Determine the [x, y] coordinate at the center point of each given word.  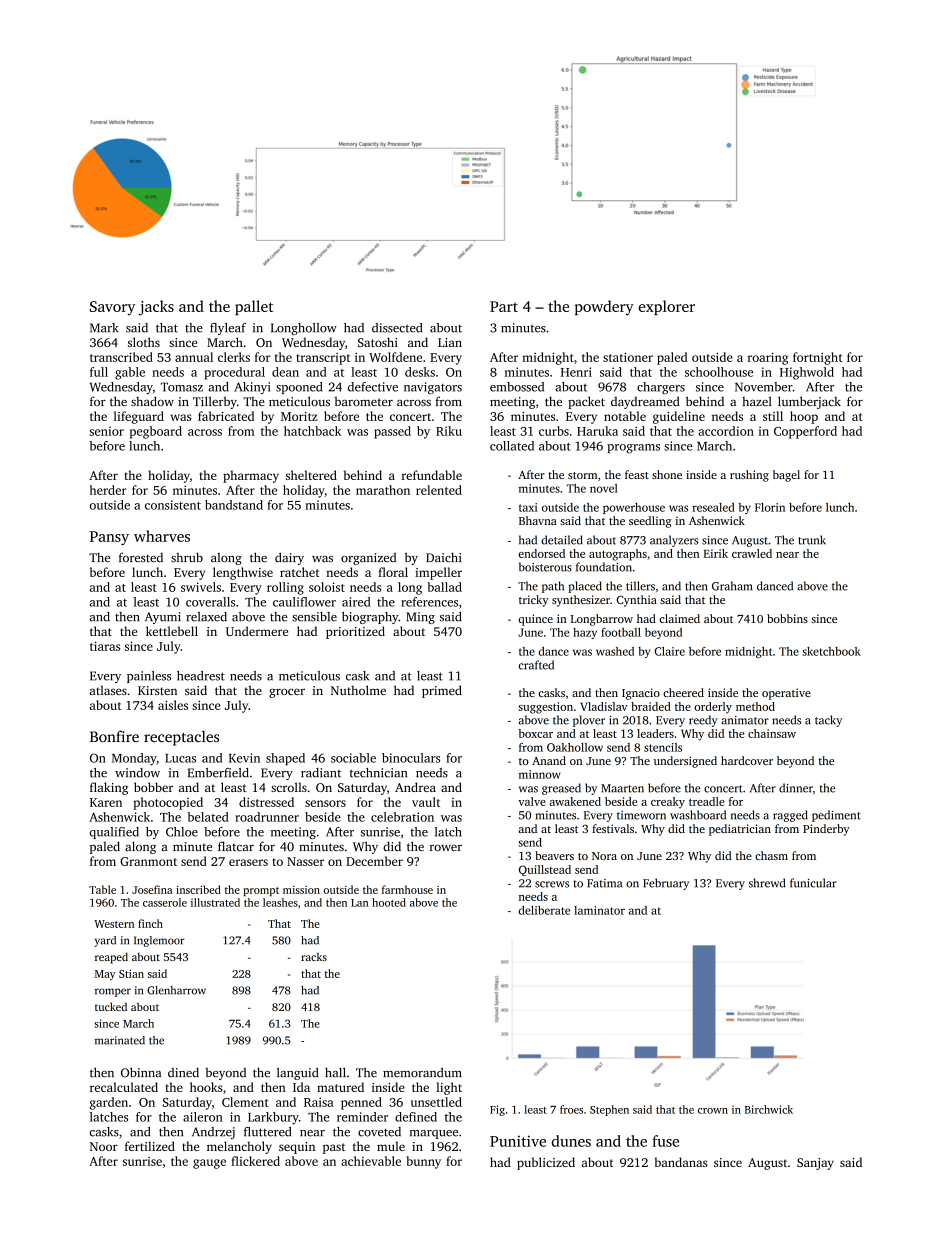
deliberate [544, 910]
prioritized [355, 632]
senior [107, 431]
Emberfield [218, 773]
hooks [206, 1087]
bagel [786, 476]
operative [786, 694]
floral [393, 572]
